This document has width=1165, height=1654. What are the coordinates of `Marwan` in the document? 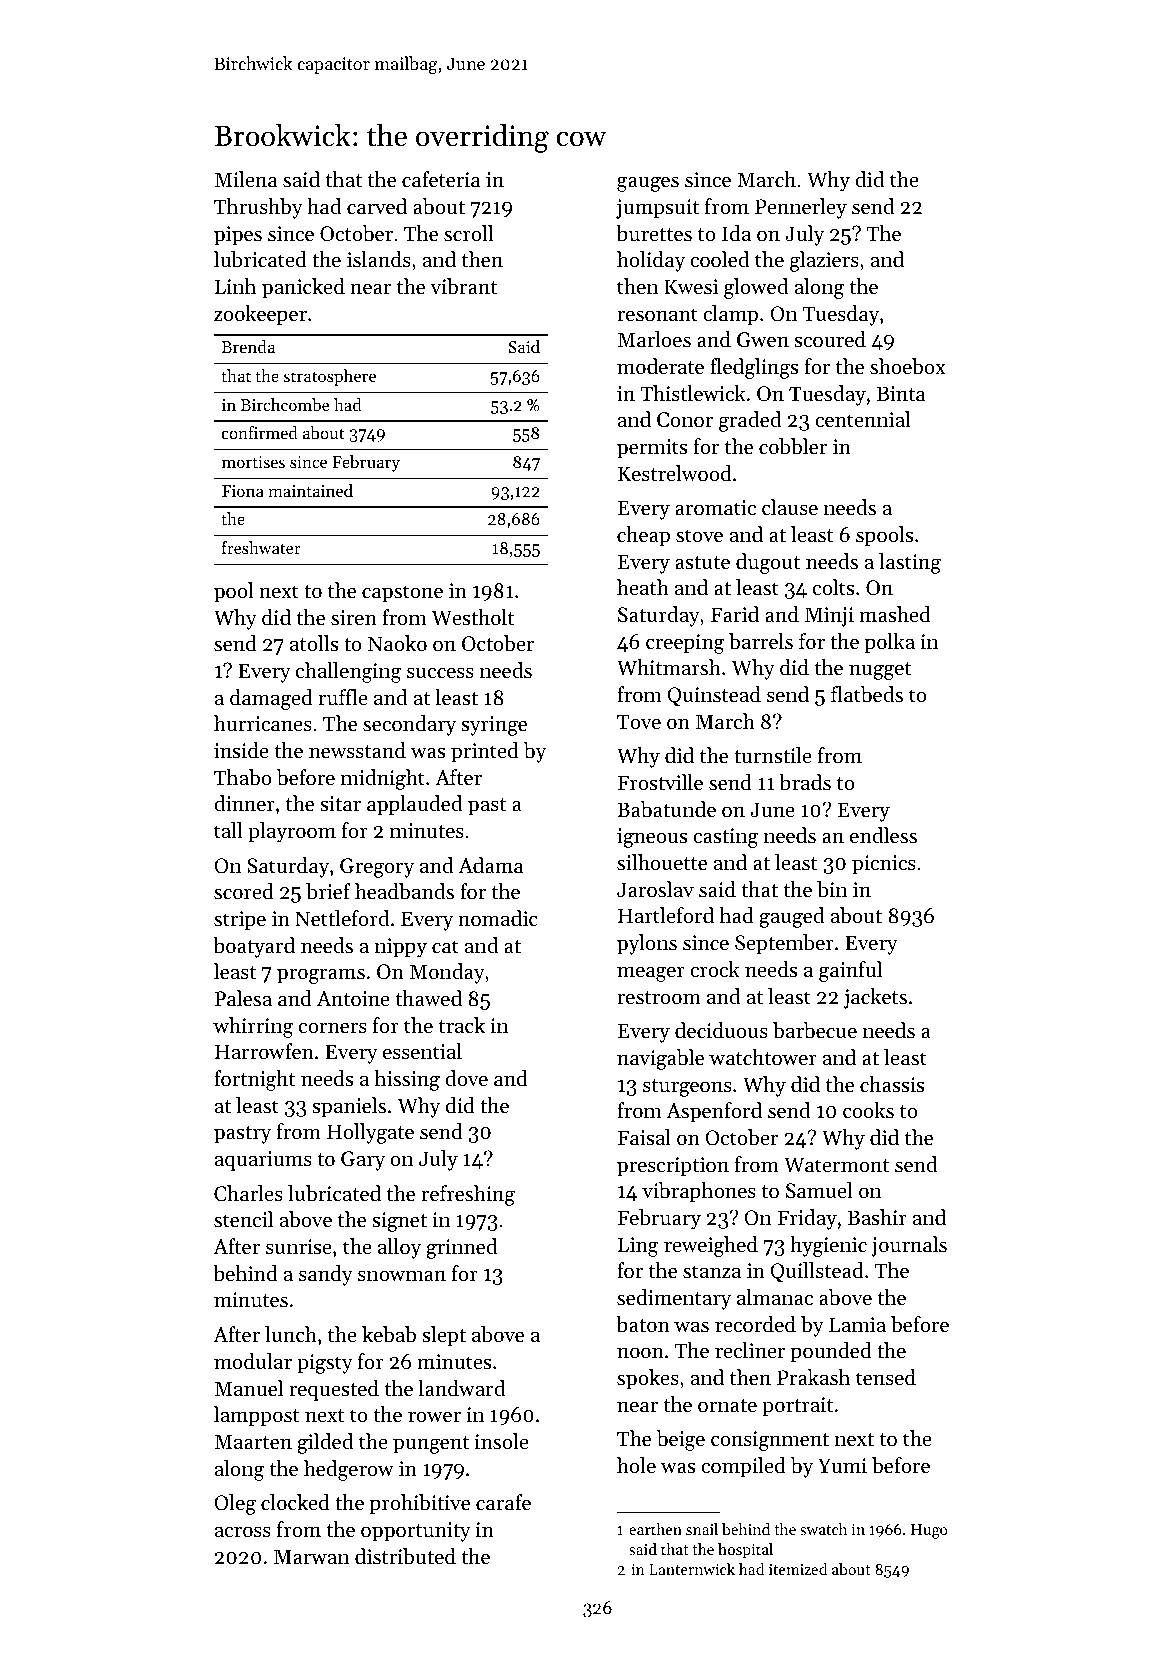 It's located at (311, 1556).
